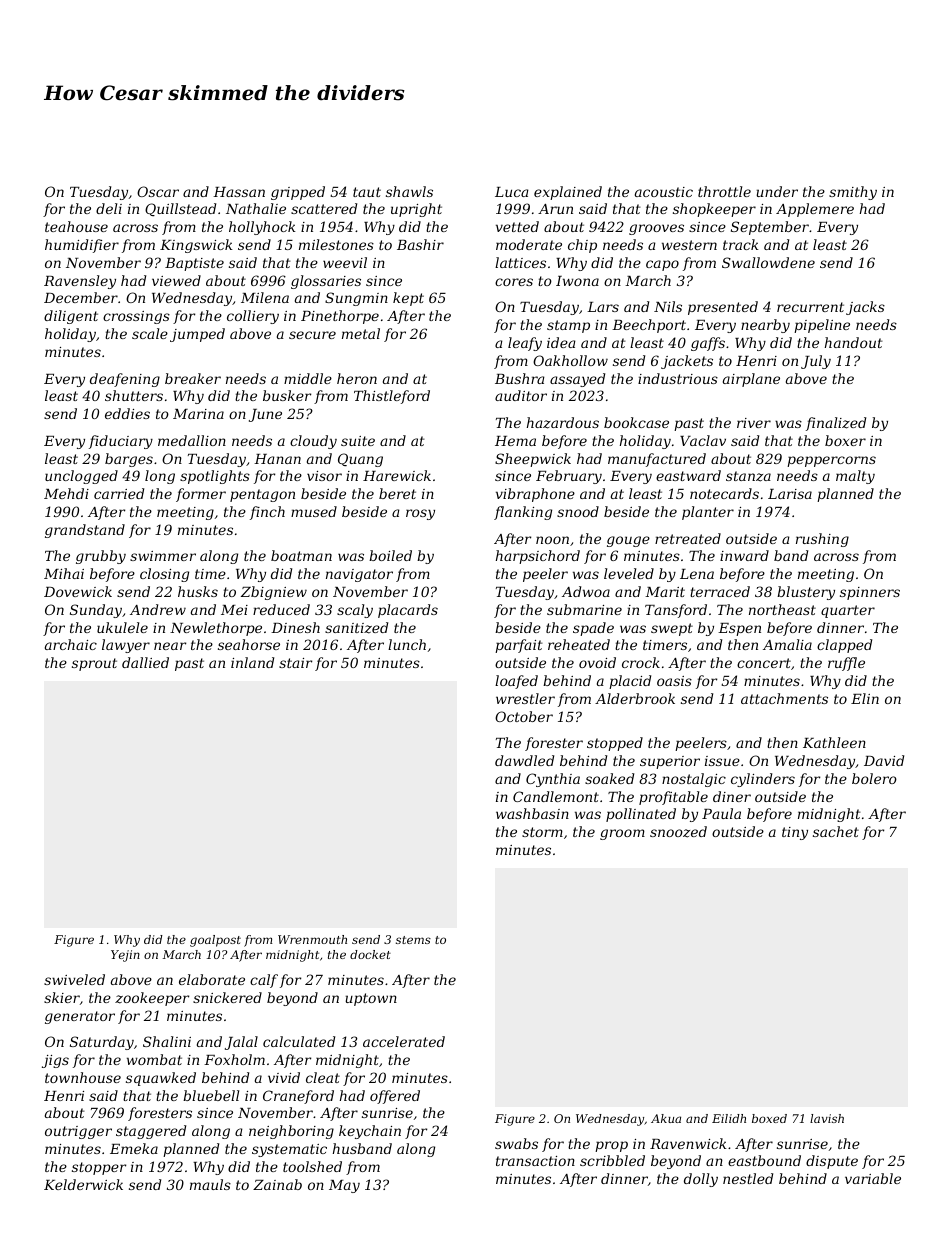 This screenshot has width=952, height=1233. What do you see at coordinates (94, 664) in the screenshot?
I see `sprout` at bounding box center [94, 664].
